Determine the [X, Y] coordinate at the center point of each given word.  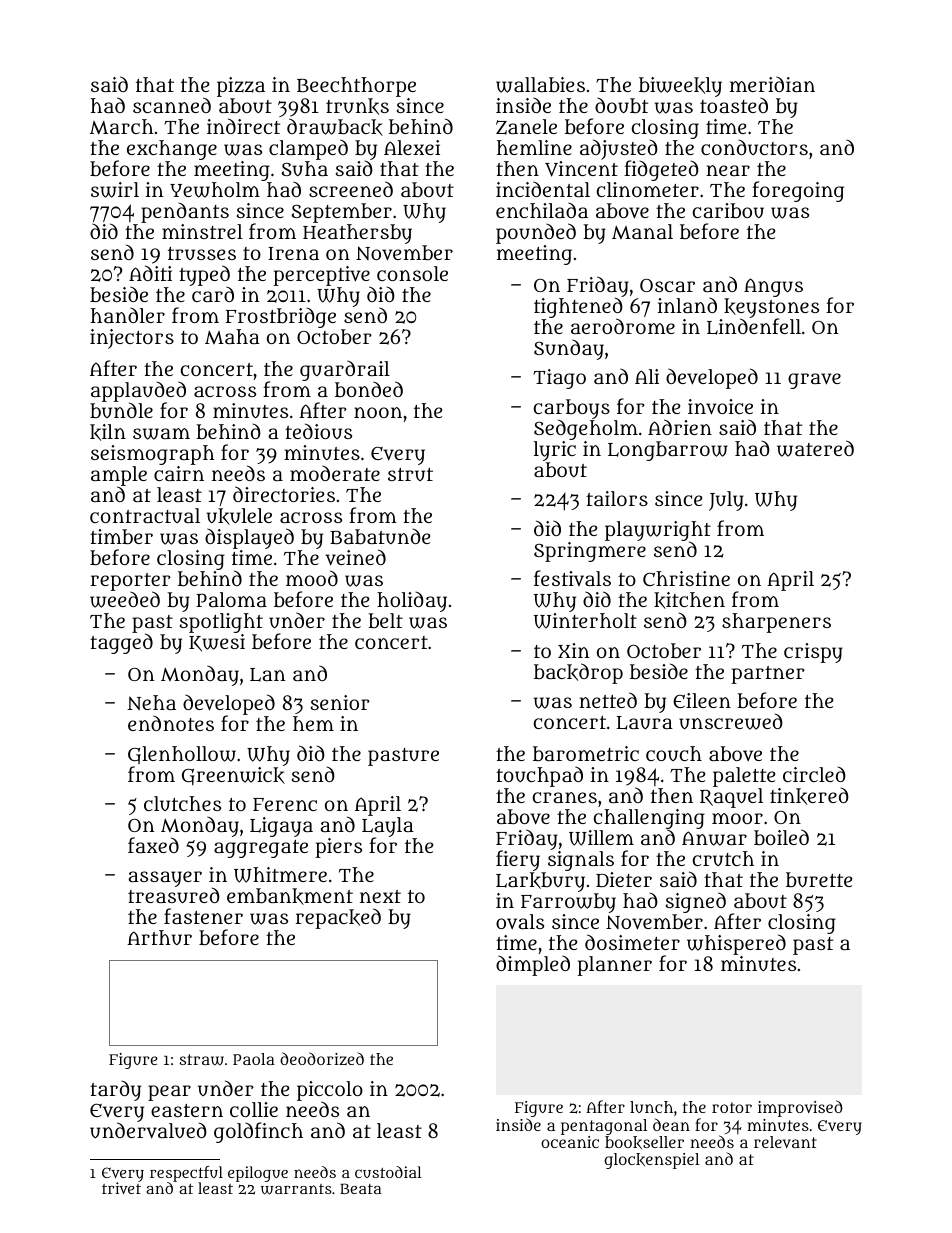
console [412, 273]
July [726, 501]
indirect [243, 126]
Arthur [159, 937]
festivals [572, 578]
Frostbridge [281, 319]
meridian [772, 84]
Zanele [526, 127]
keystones [771, 308]
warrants [296, 1189]
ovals [520, 921]
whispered [736, 944]
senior [340, 702]
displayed [249, 538]
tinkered [809, 796]
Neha [151, 702]
